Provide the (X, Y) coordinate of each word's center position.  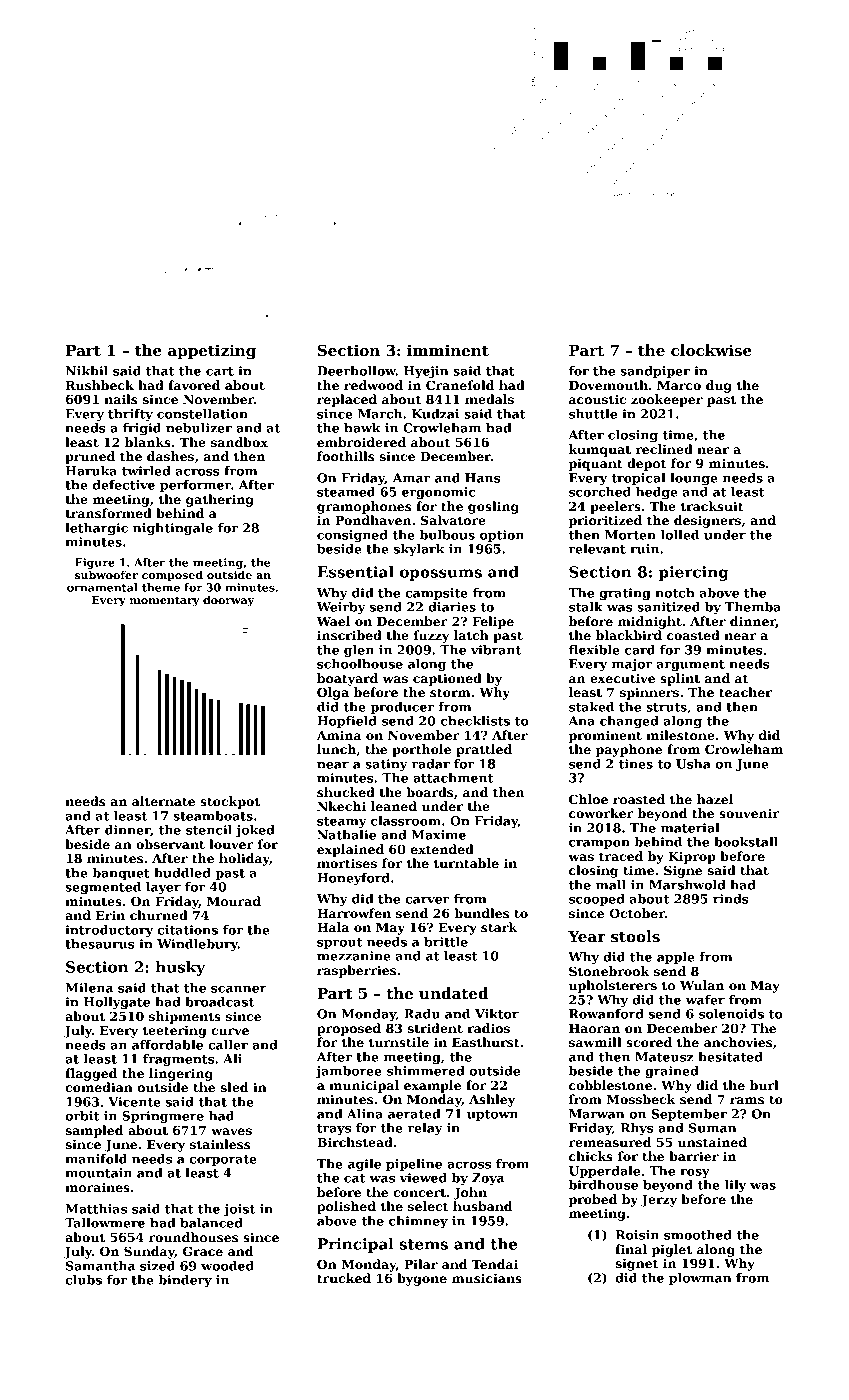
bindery (185, 1281)
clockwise (711, 350)
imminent (448, 350)
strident (435, 1028)
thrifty (130, 415)
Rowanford (606, 1014)
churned (159, 915)
